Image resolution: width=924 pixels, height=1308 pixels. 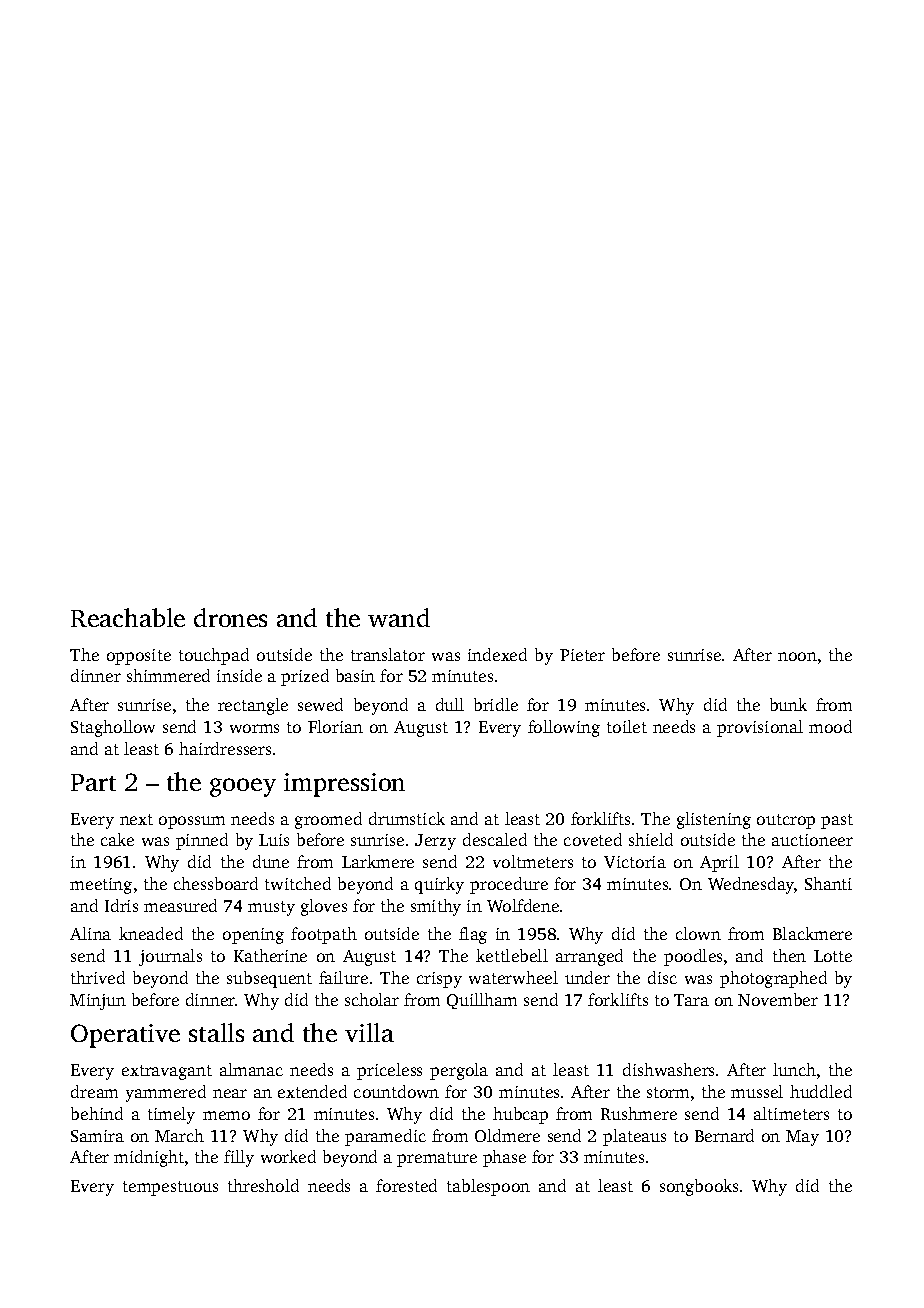 I want to click on tempestuous, so click(x=170, y=1188).
